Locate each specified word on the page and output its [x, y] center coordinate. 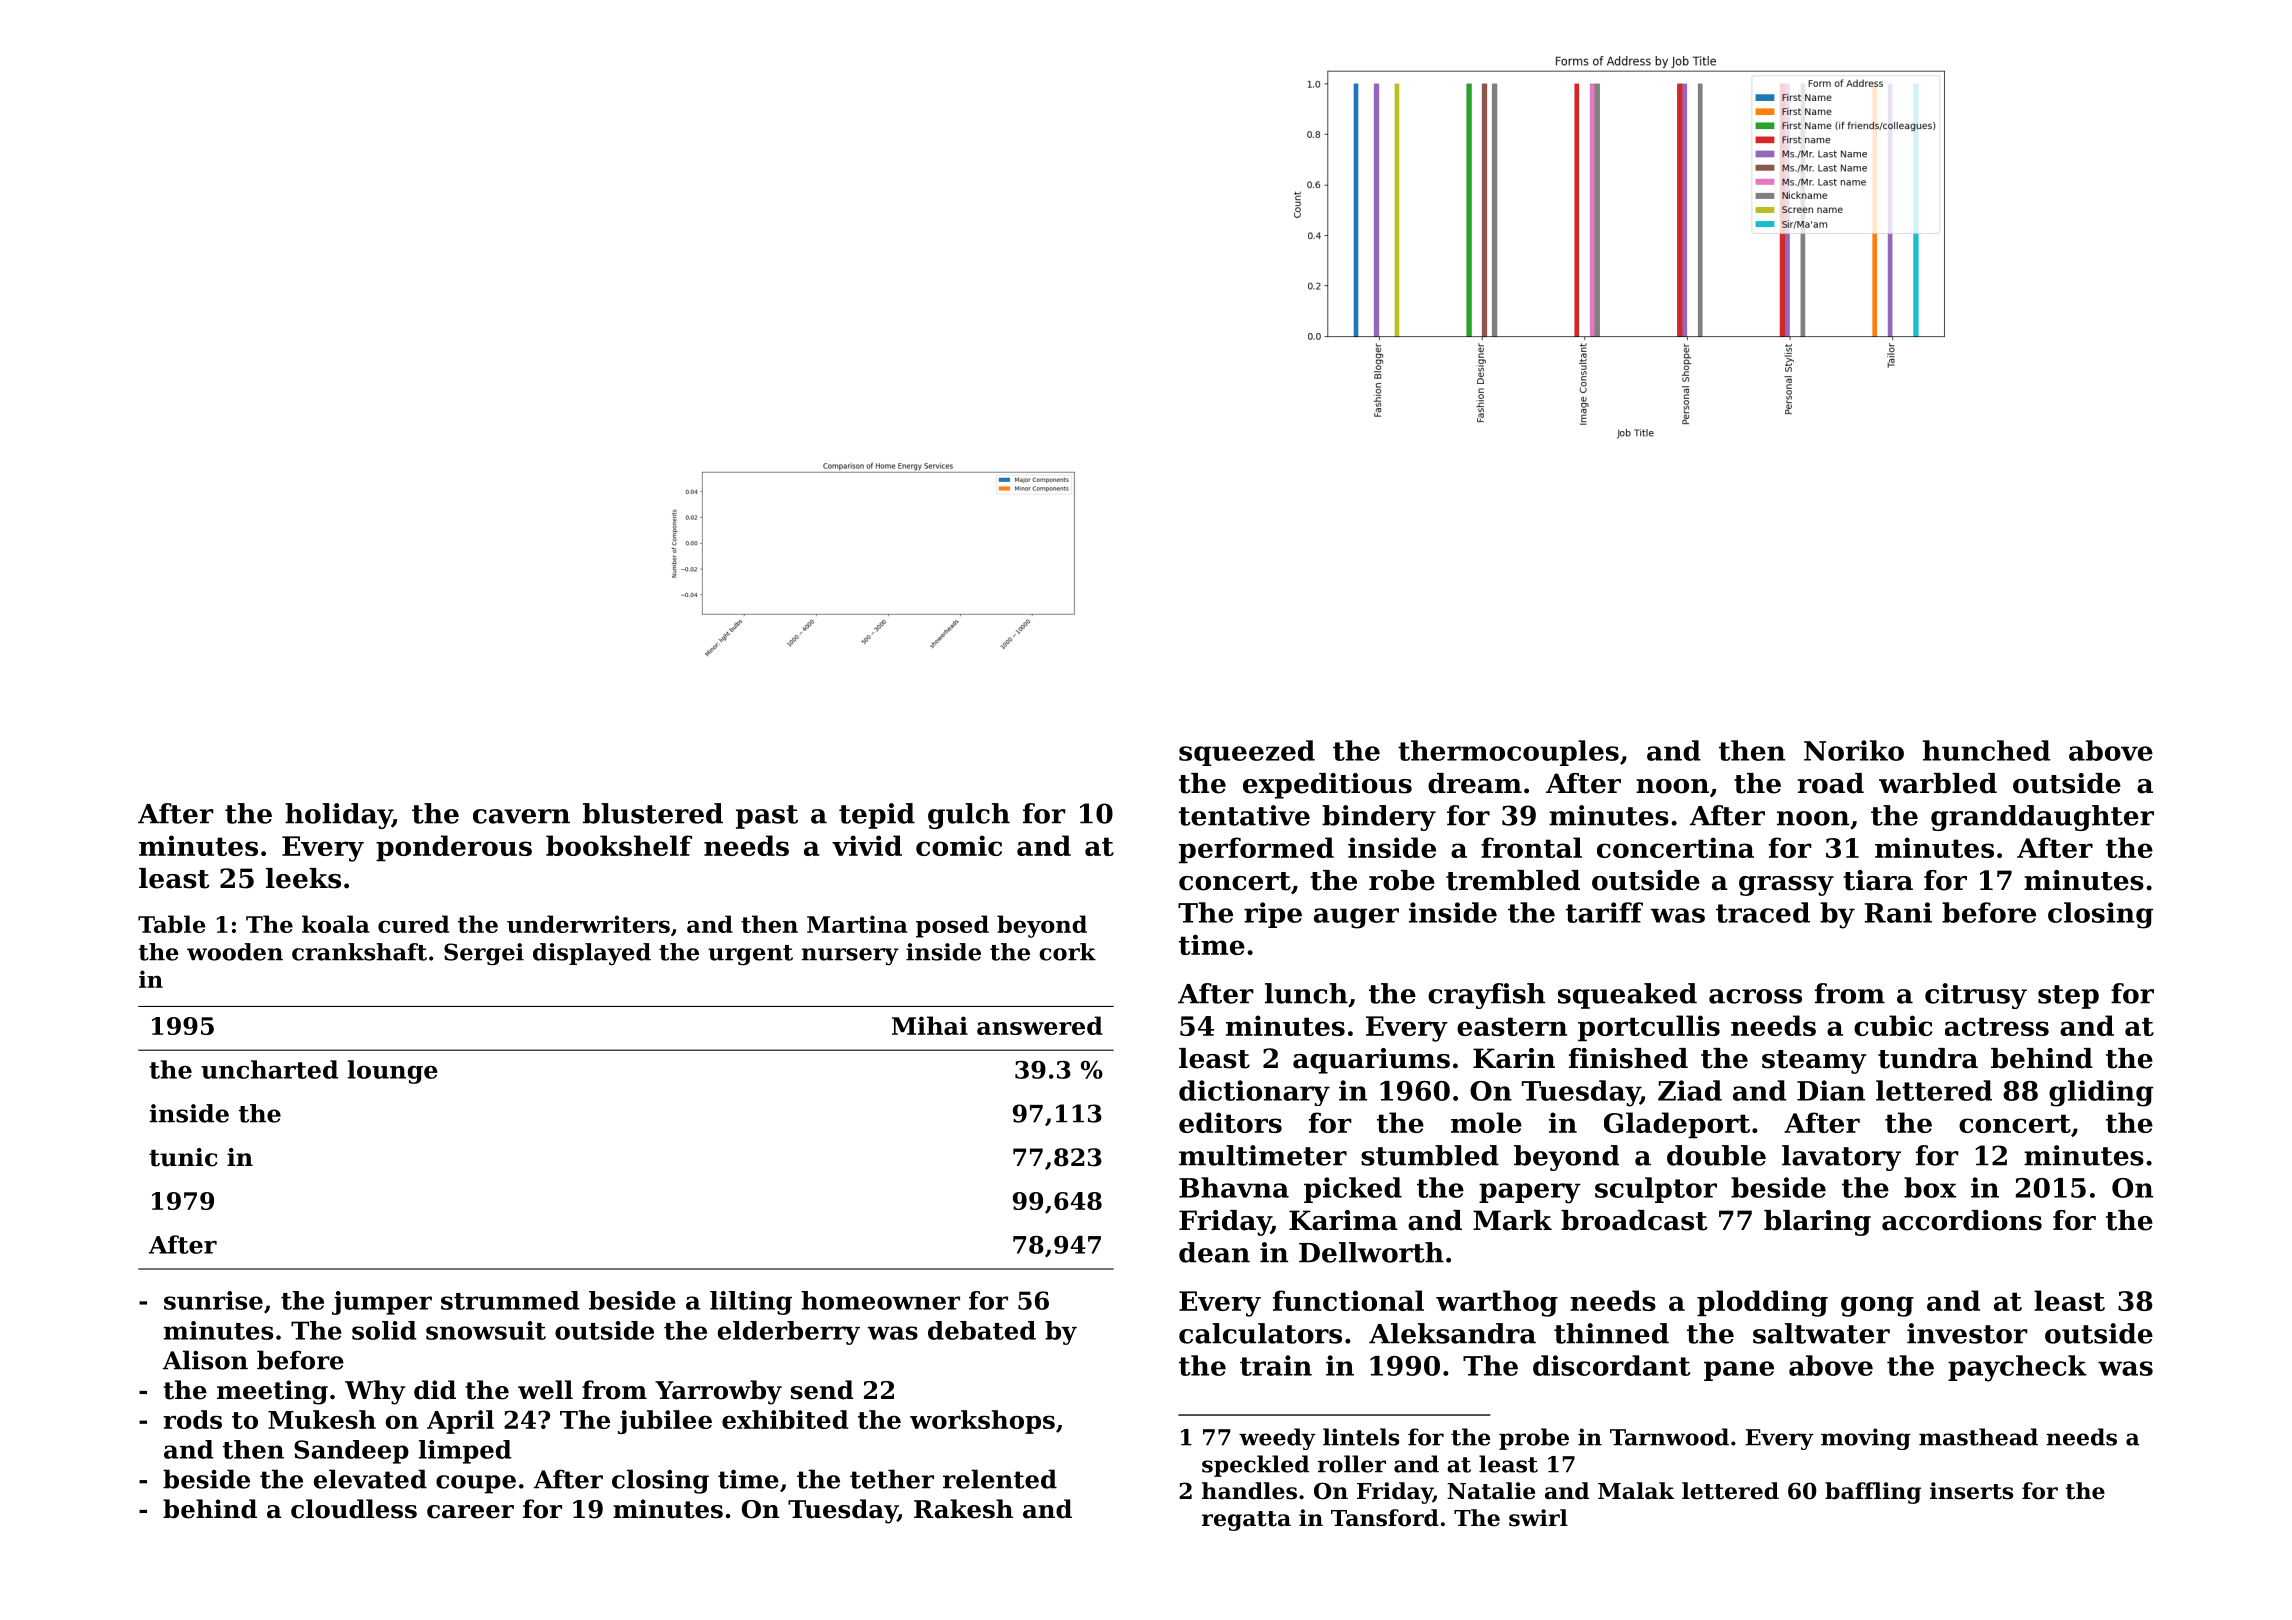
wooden [235, 952]
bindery [1379, 818]
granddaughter [2042, 818]
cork [1067, 952]
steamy [1814, 1062]
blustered [653, 813]
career [470, 1512]
